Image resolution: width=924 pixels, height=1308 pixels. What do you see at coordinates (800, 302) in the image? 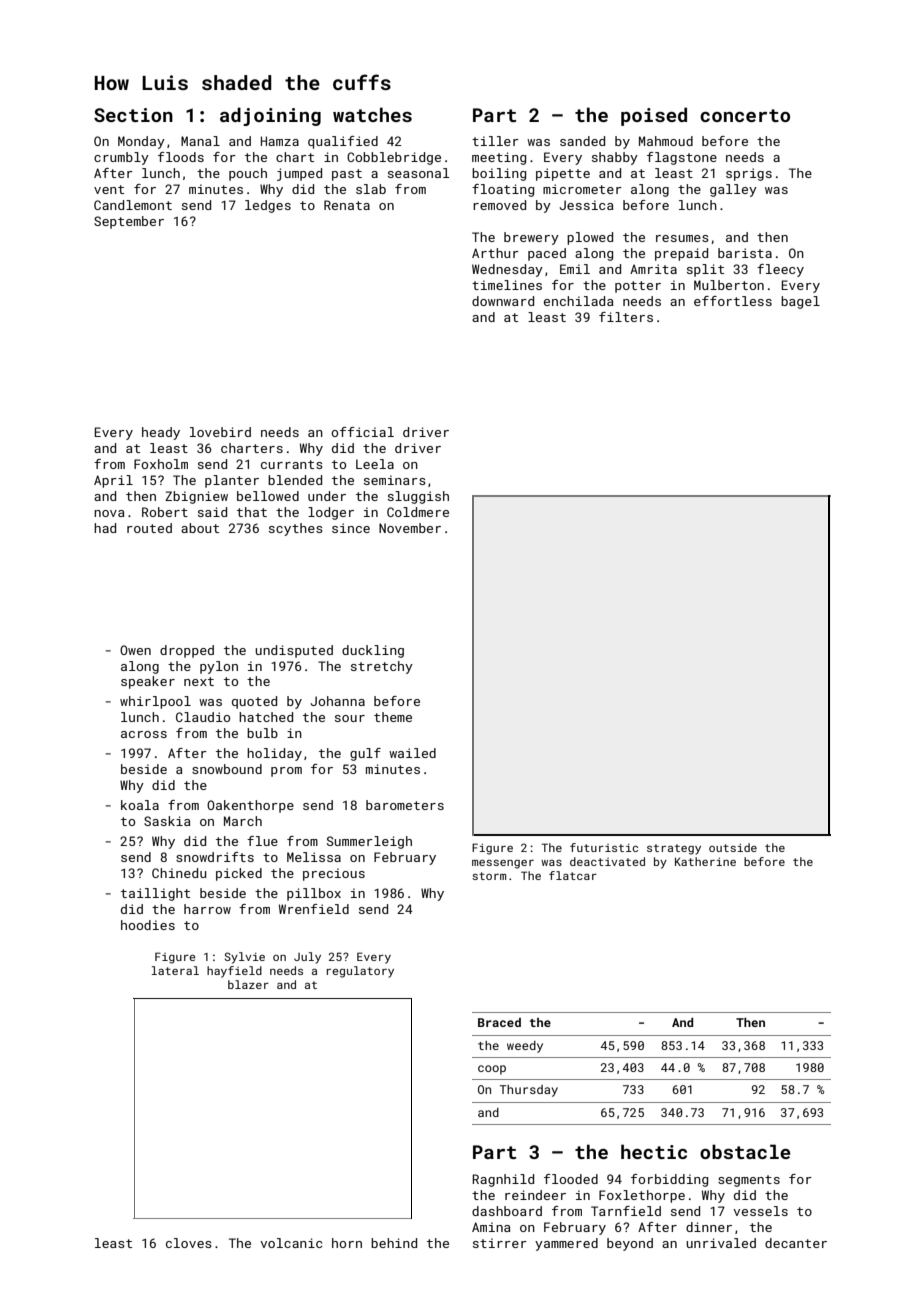
I see `bagel` at bounding box center [800, 302].
